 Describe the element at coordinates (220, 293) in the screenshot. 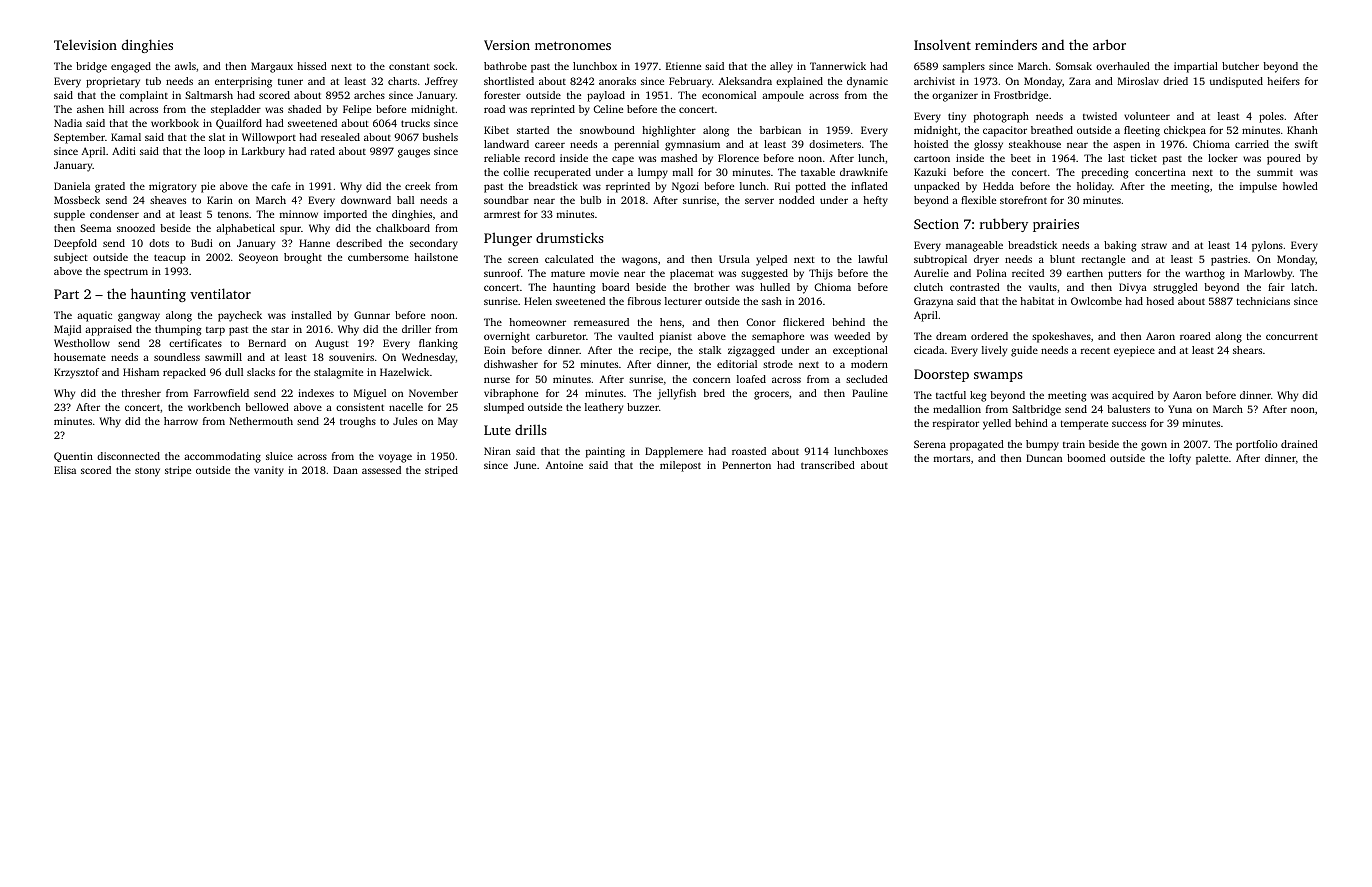

I see `ventilator` at that location.
